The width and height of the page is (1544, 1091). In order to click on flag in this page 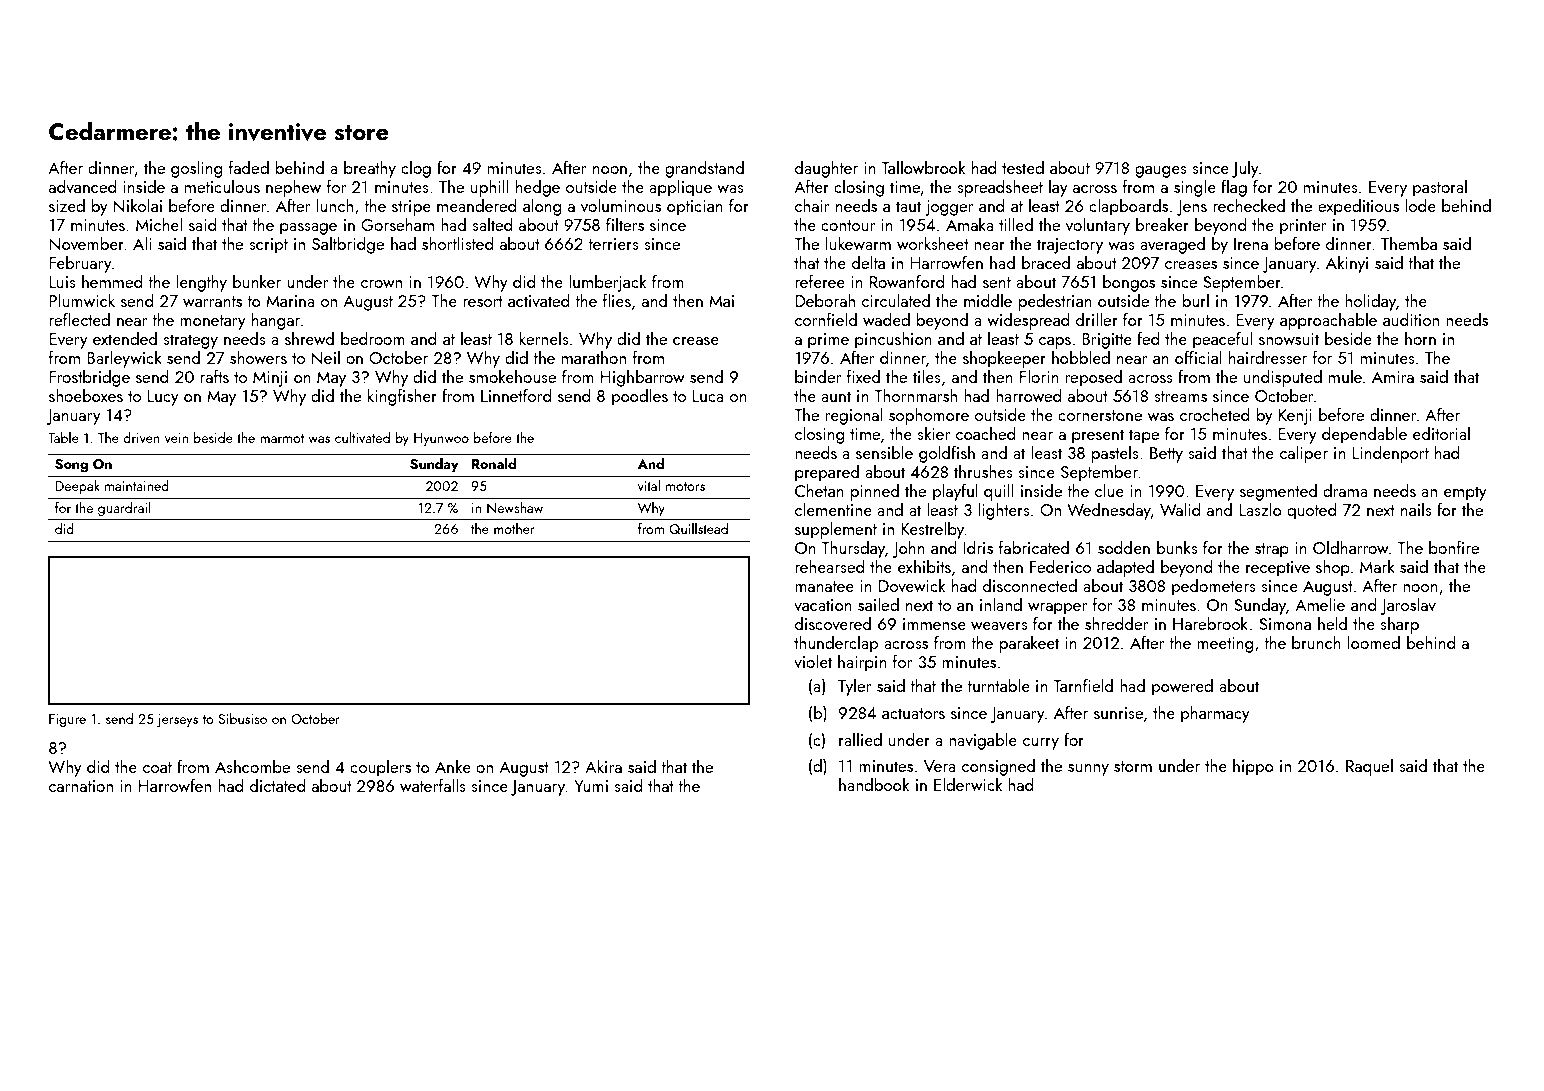, I will do `click(1234, 188)`.
